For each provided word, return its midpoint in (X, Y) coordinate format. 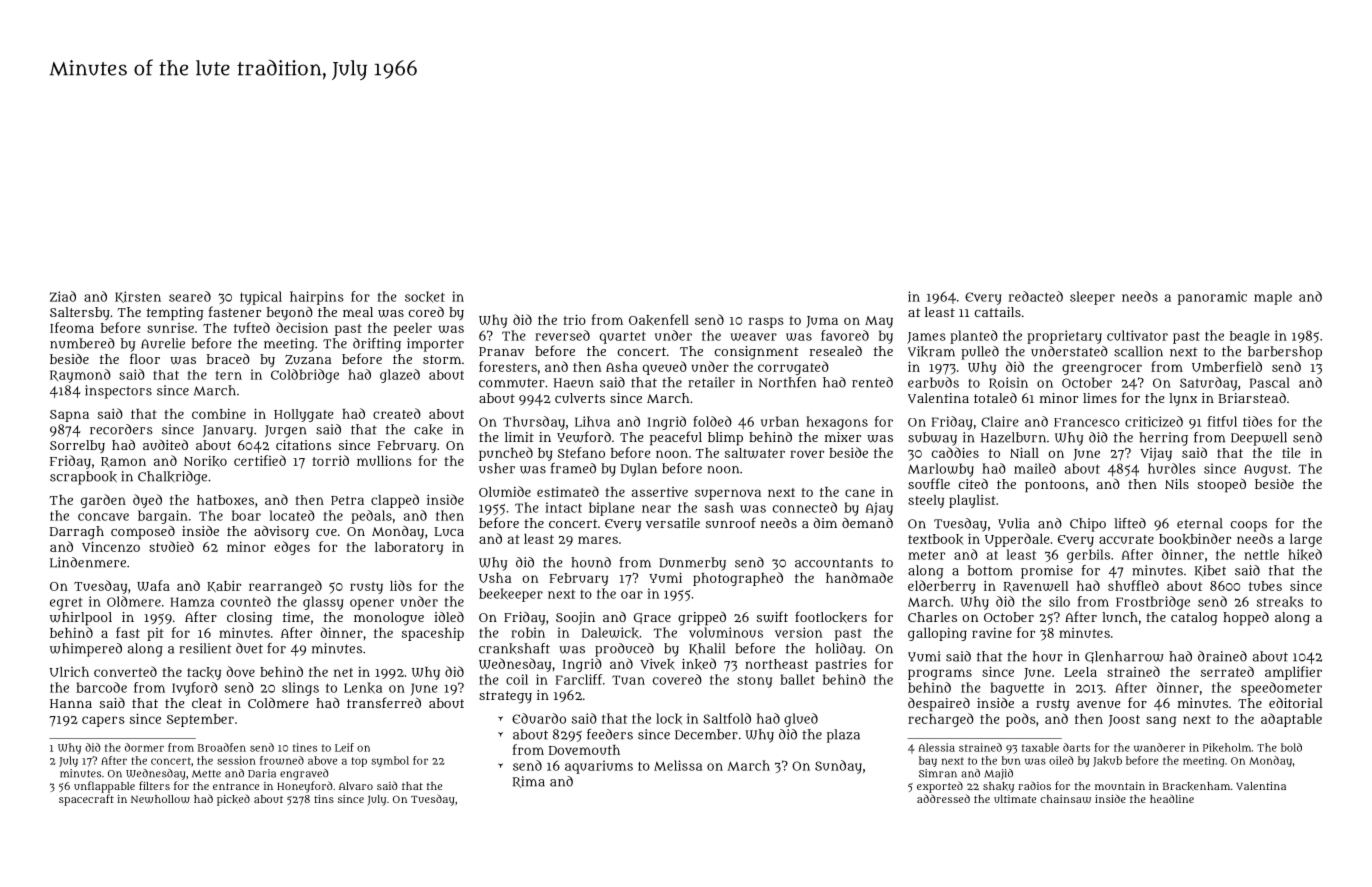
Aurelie (163, 343)
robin (528, 632)
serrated (1227, 671)
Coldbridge (305, 376)
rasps (766, 322)
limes (1100, 398)
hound (591, 562)
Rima (528, 782)
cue (326, 532)
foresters (508, 366)
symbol (390, 761)
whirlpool (81, 619)
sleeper (1092, 298)
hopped (1246, 619)
